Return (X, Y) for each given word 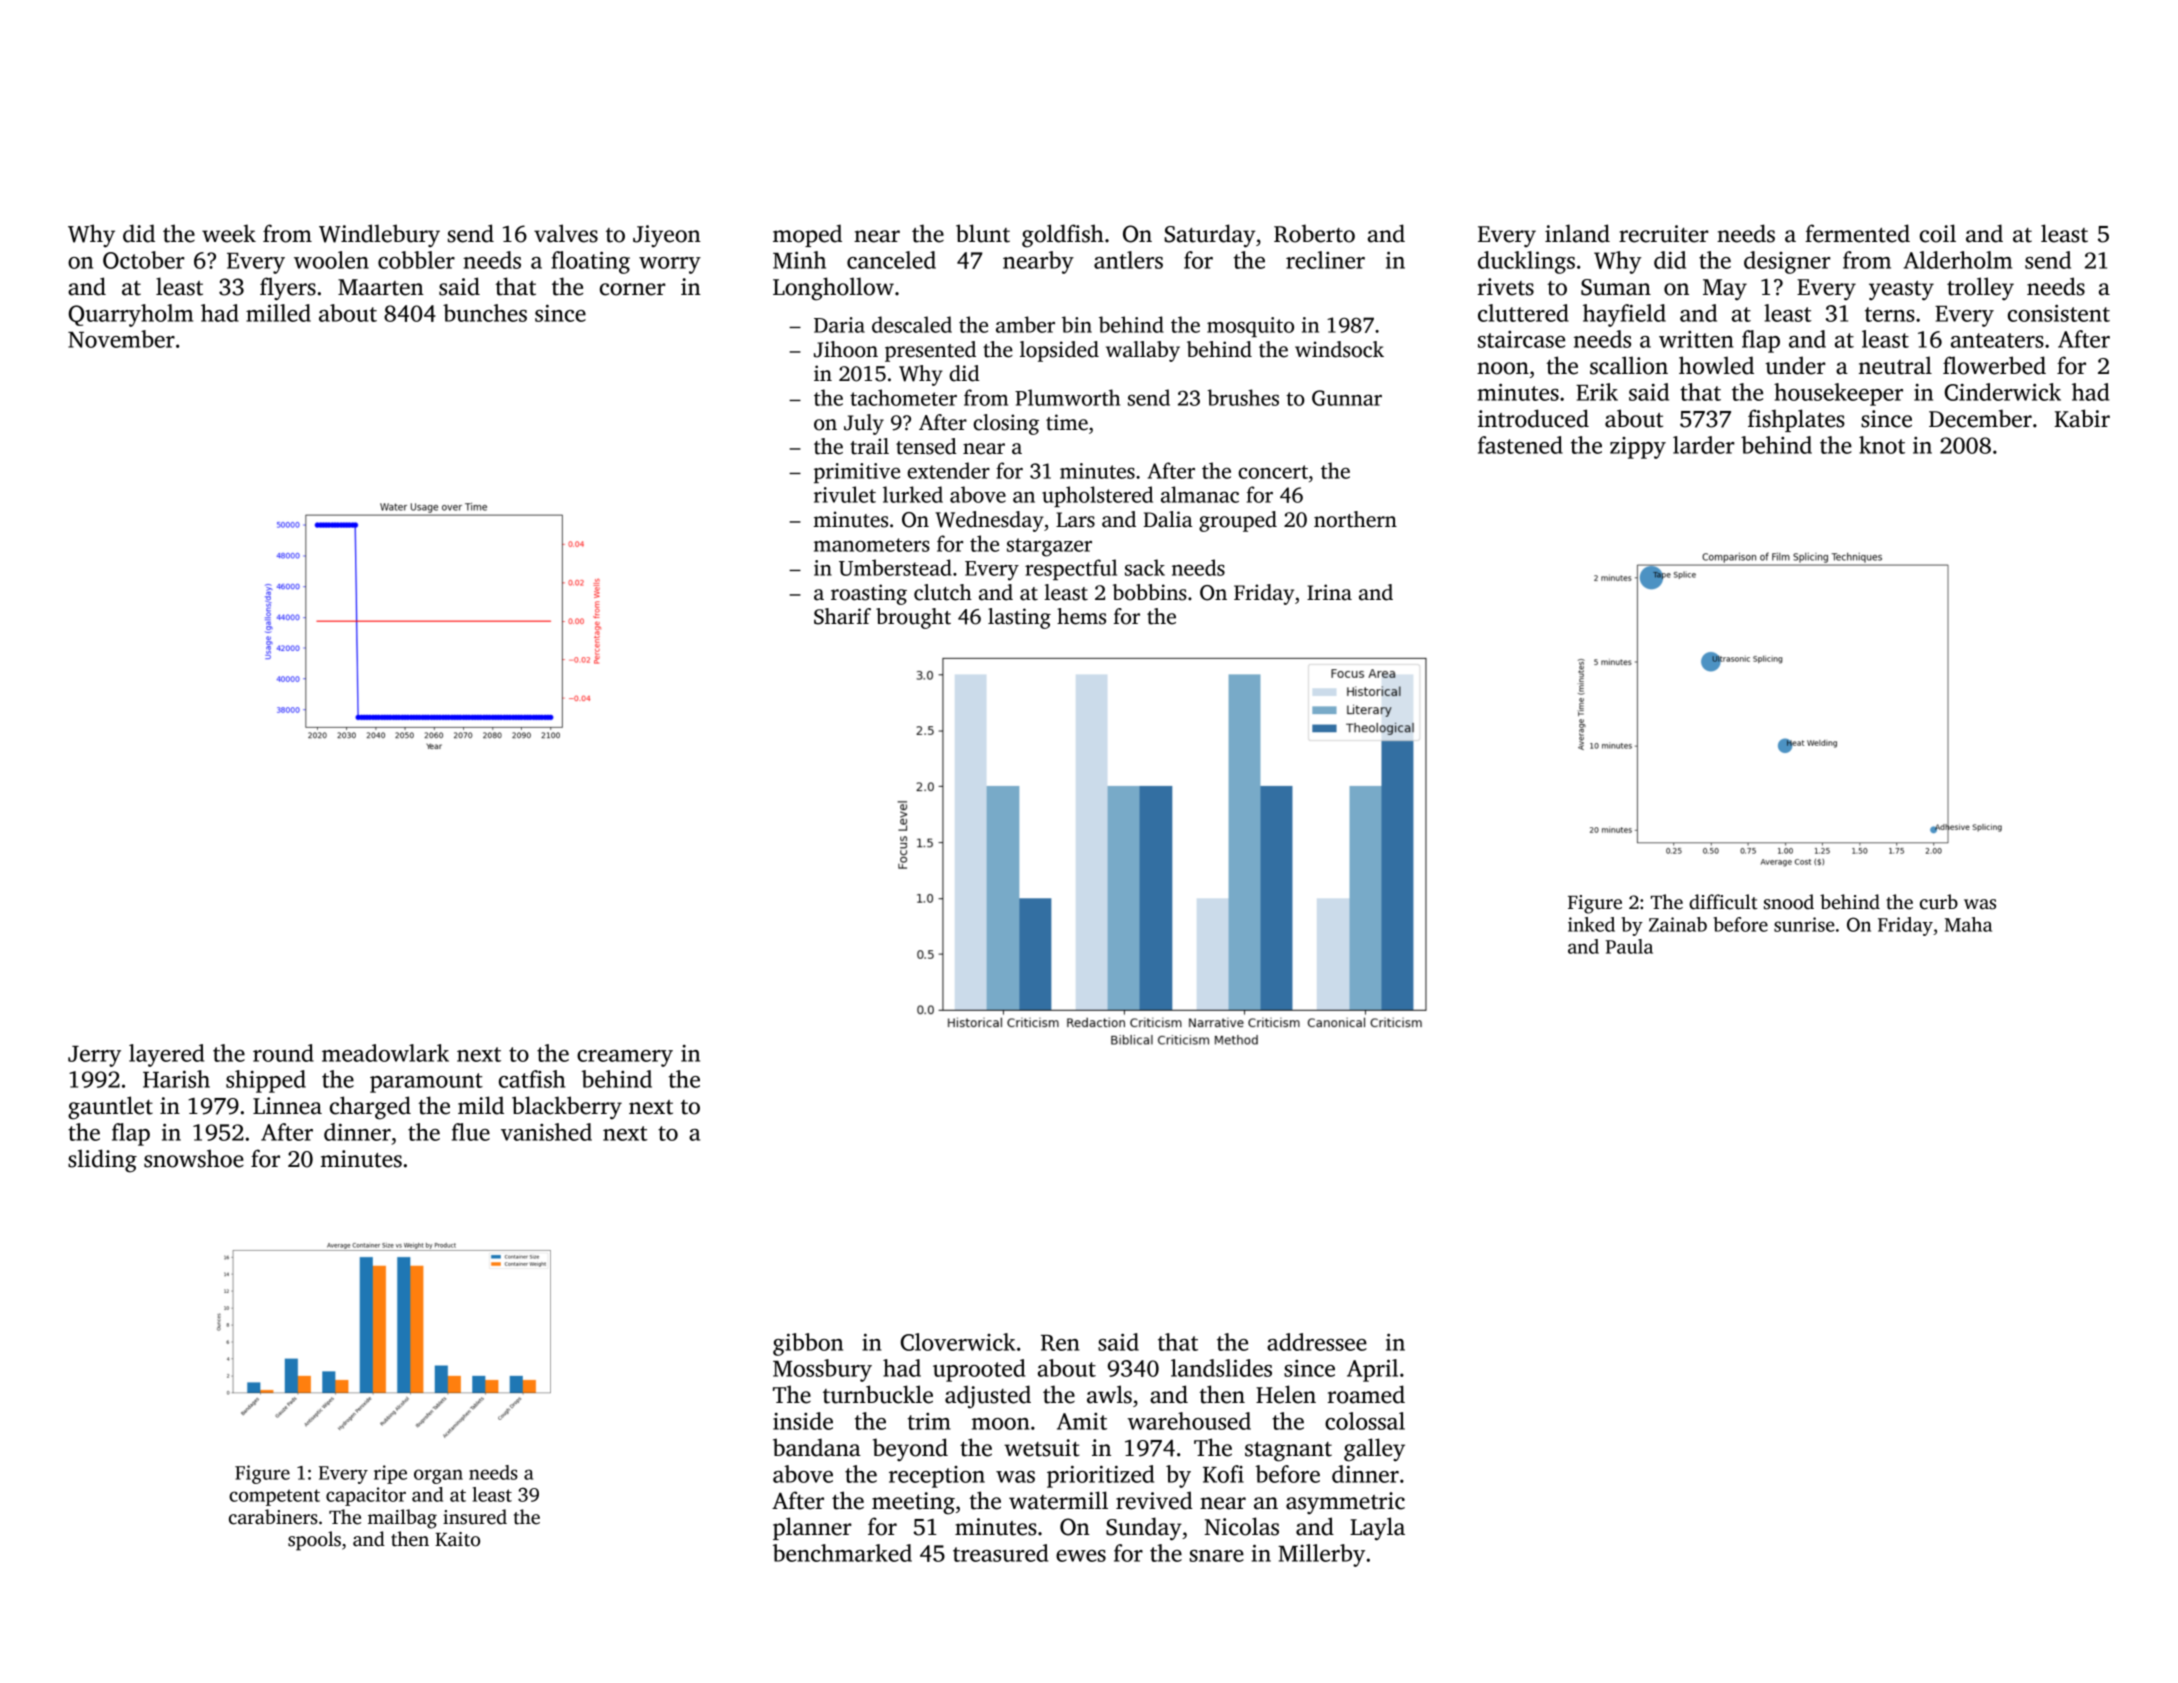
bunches (485, 313)
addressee (1317, 1342)
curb (1939, 902)
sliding (102, 1161)
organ (438, 1476)
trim (929, 1421)
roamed (1366, 1394)
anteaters (1997, 340)
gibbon (808, 1344)
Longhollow (833, 289)
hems (1081, 616)
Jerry (94, 1056)
